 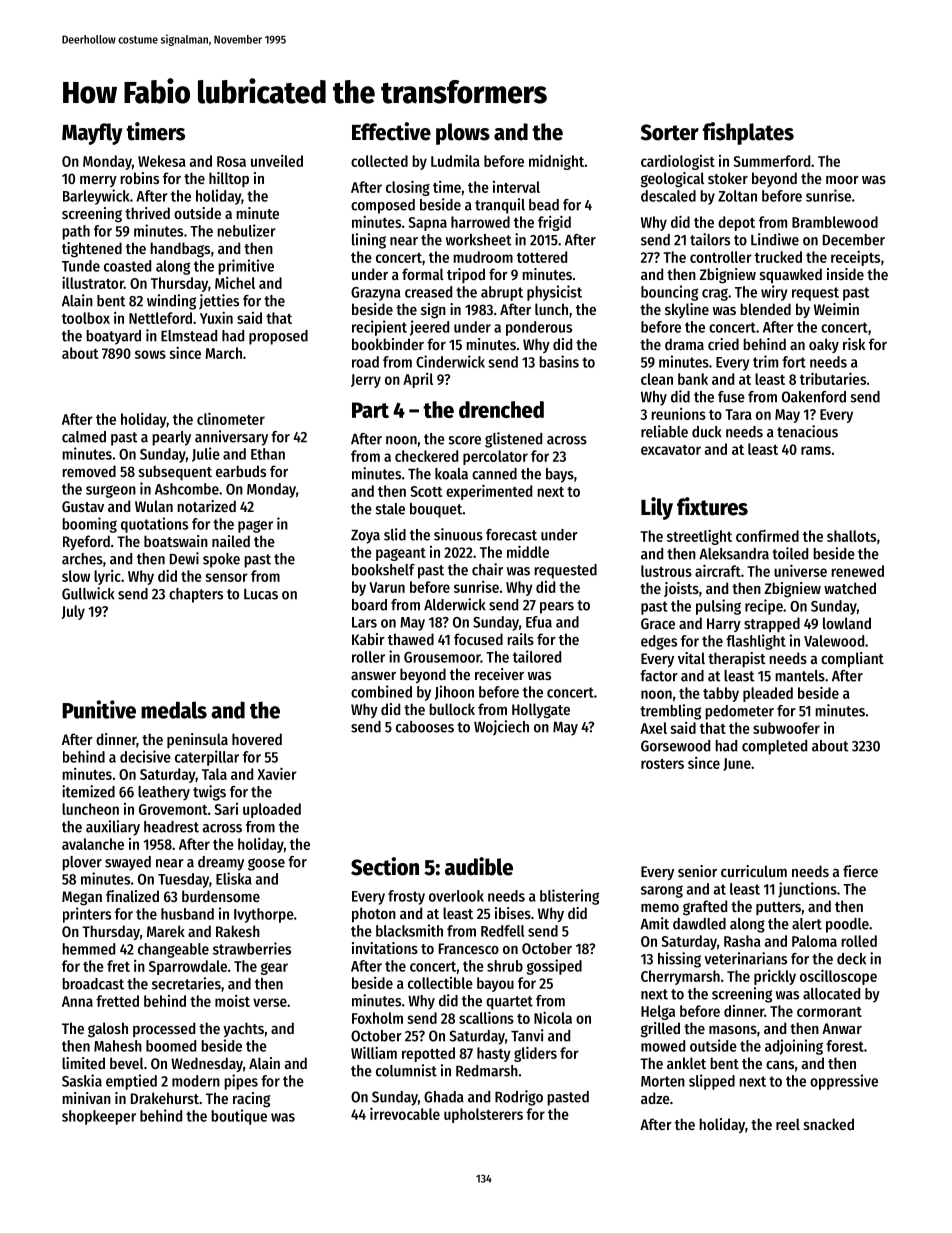 What do you see at coordinates (737, 659) in the document?
I see `therapist` at bounding box center [737, 659].
